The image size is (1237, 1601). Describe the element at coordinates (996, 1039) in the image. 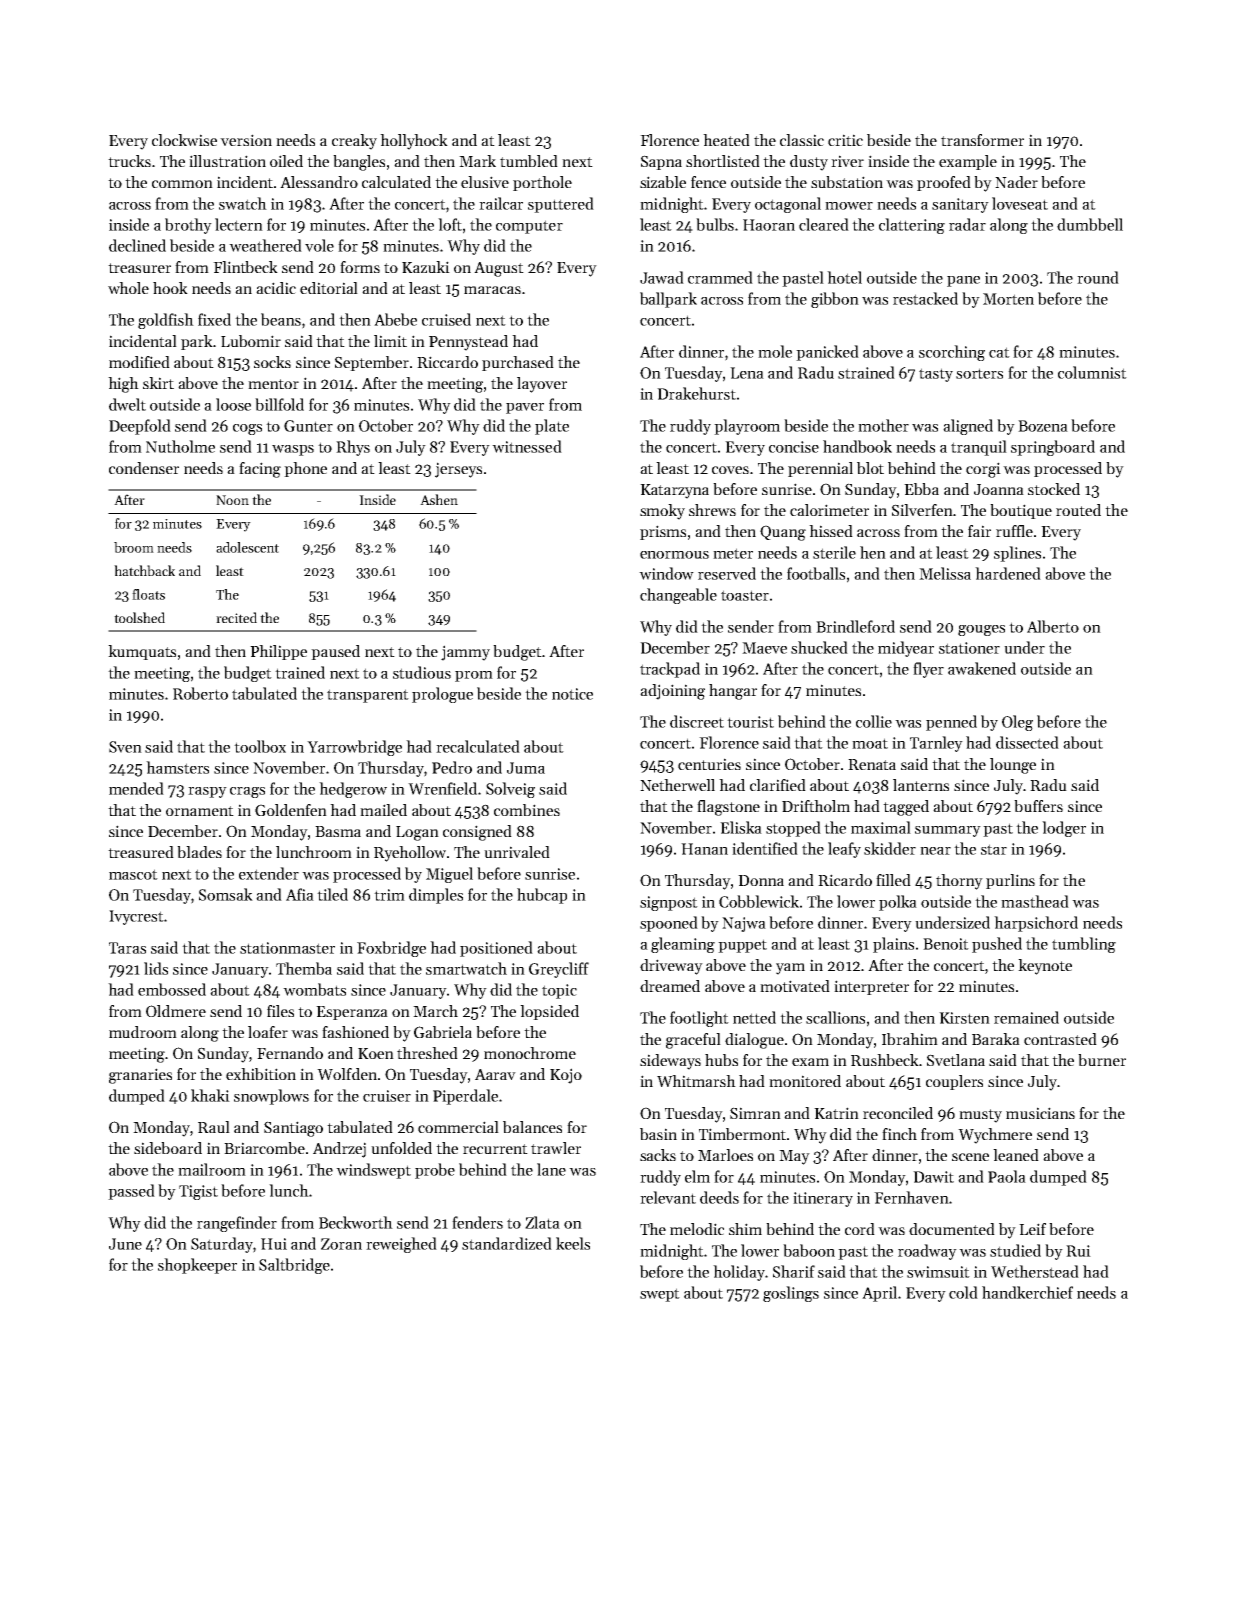

I see `Baraka` at that location.
